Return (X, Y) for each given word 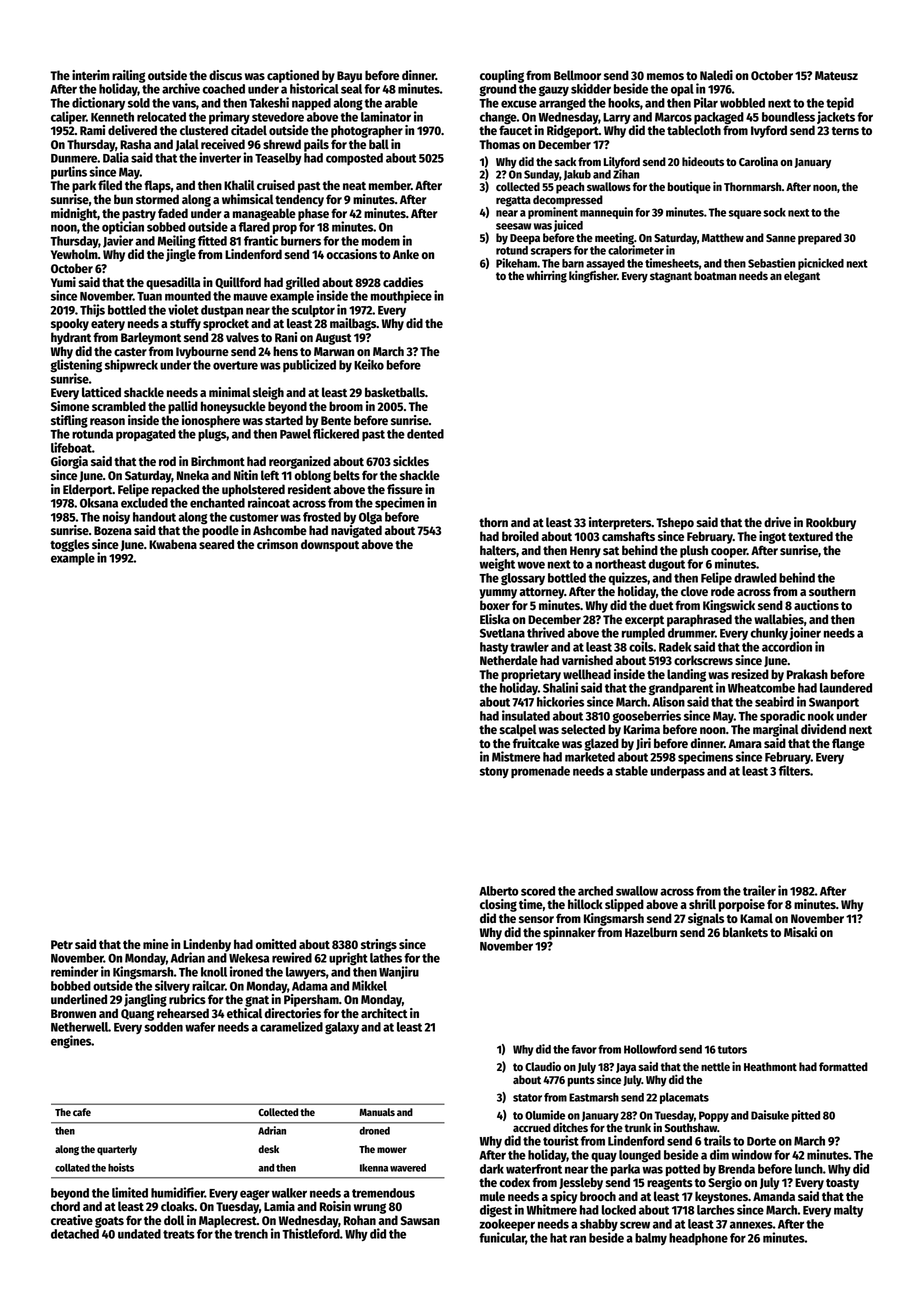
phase (313, 214)
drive (777, 522)
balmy (651, 1239)
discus (225, 75)
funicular (502, 1238)
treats (179, 1234)
